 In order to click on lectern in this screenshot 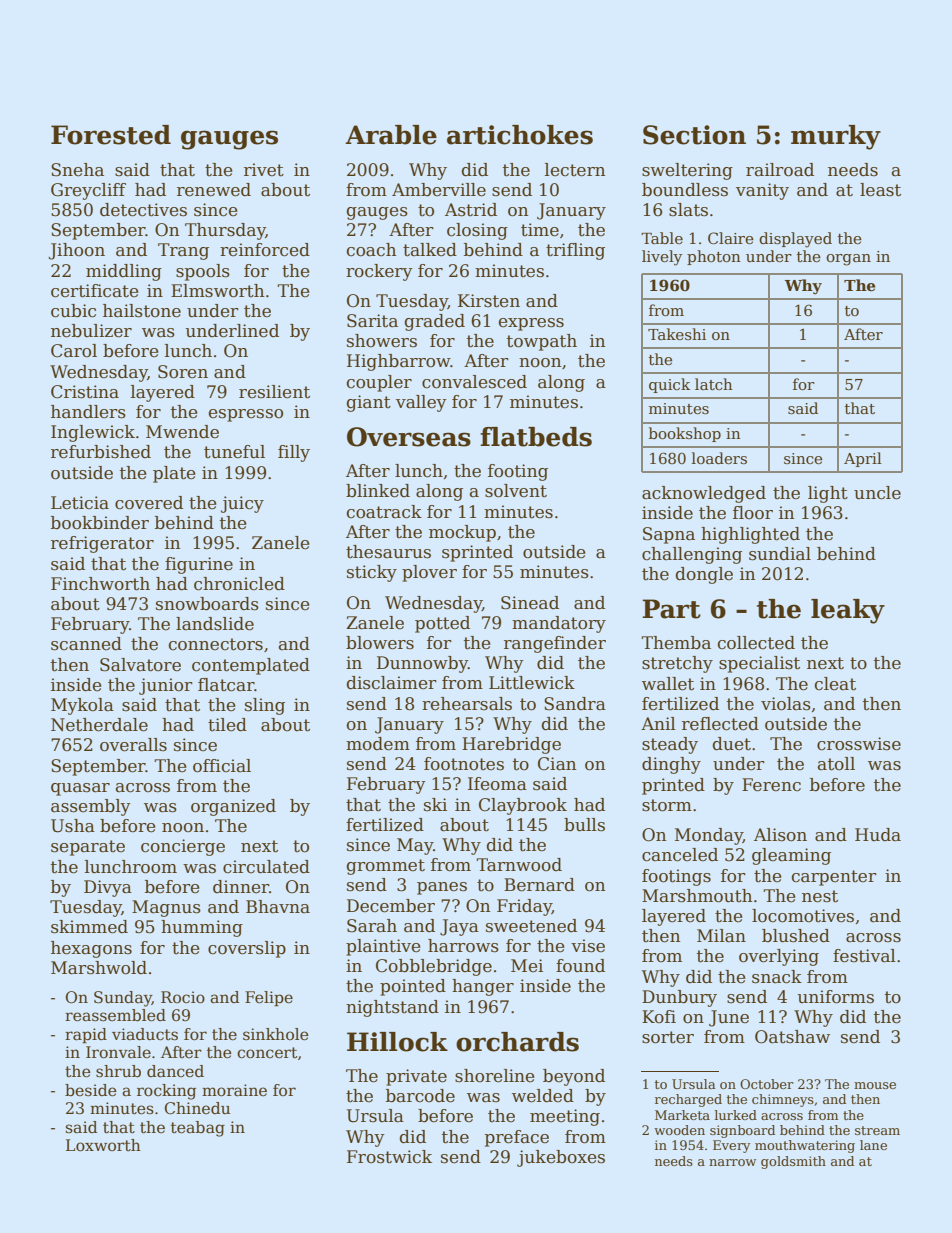, I will do `click(575, 170)`.
